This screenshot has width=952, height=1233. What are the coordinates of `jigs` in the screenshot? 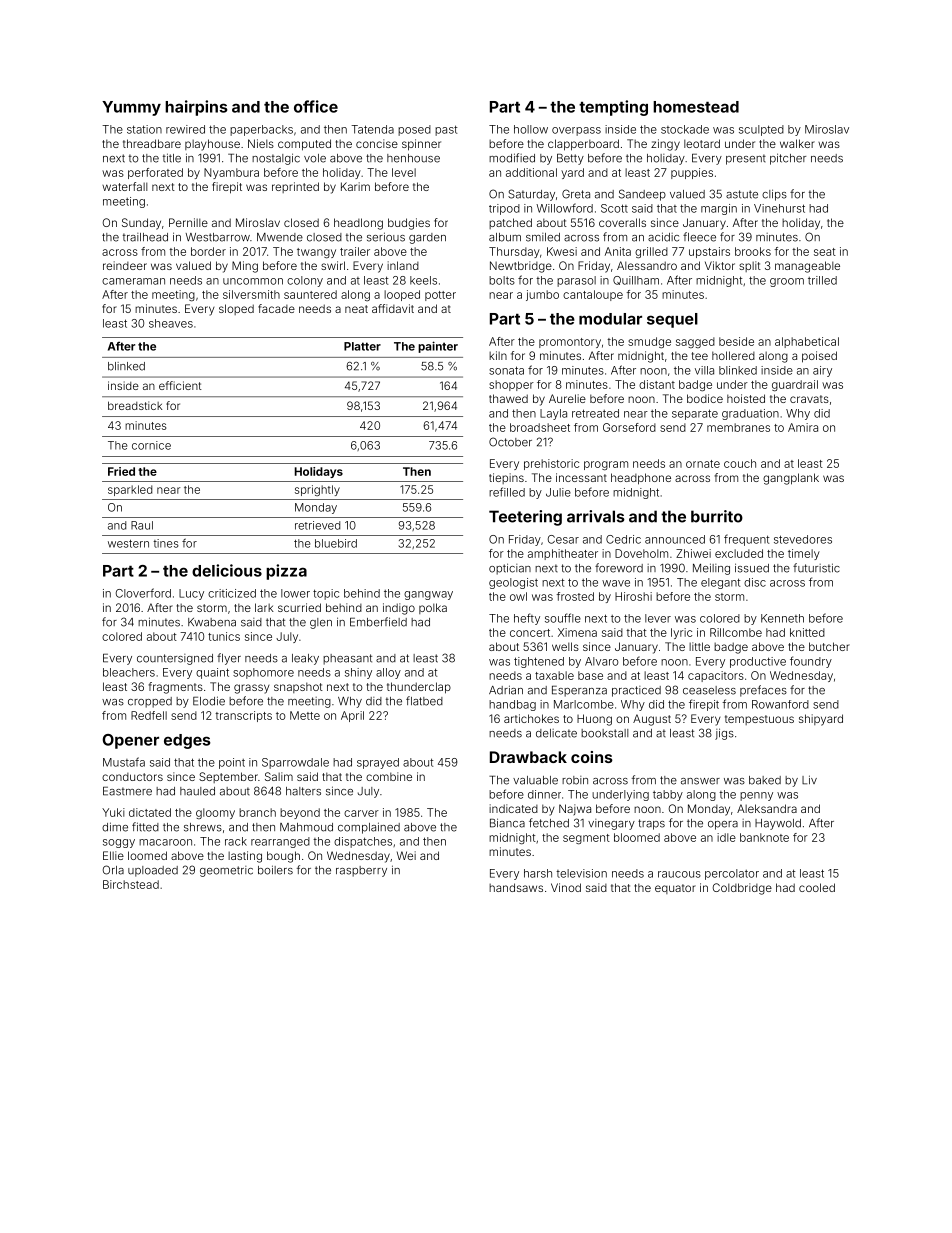 It's located at (724, 734).
